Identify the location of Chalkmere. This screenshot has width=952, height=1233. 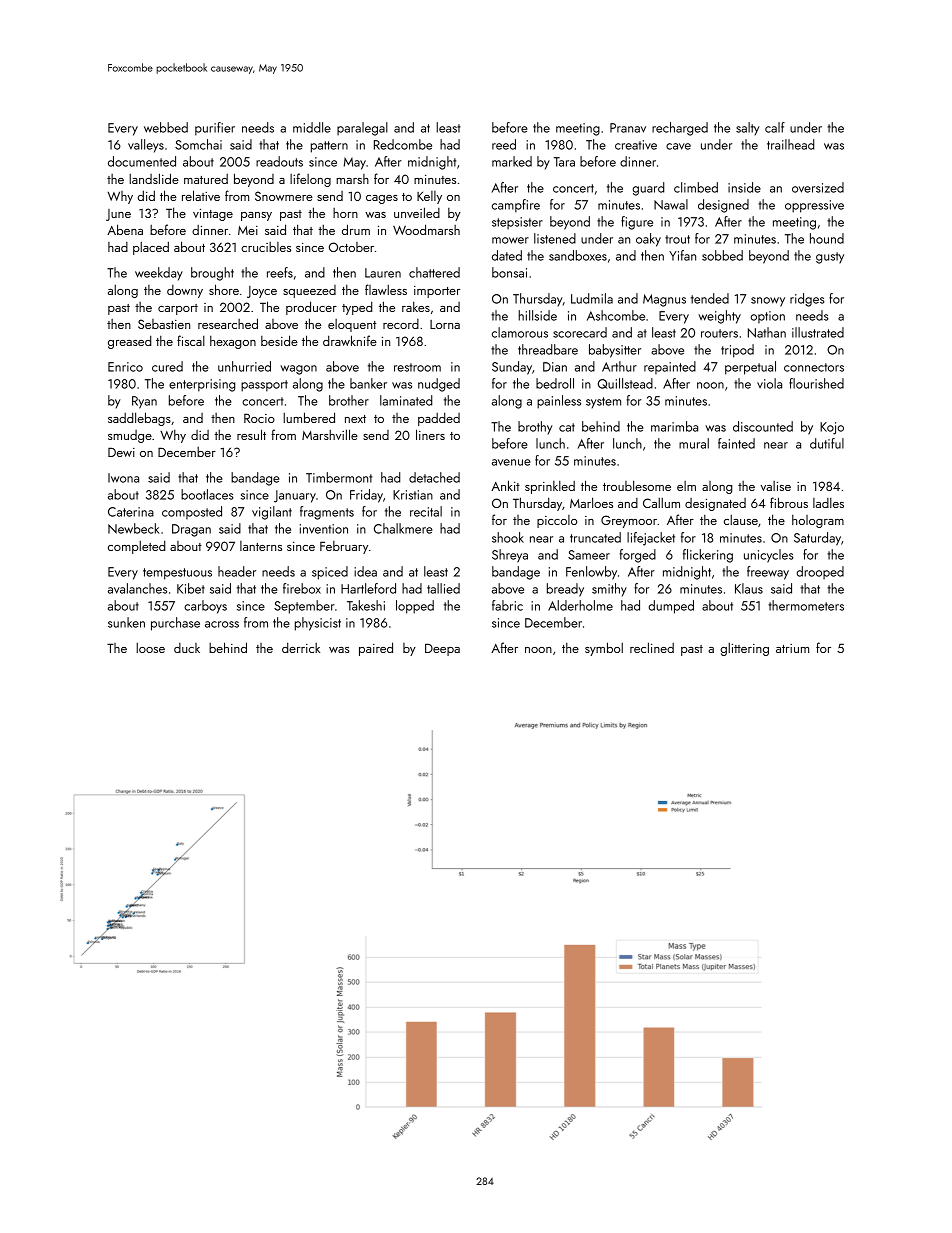
(403, 528).
